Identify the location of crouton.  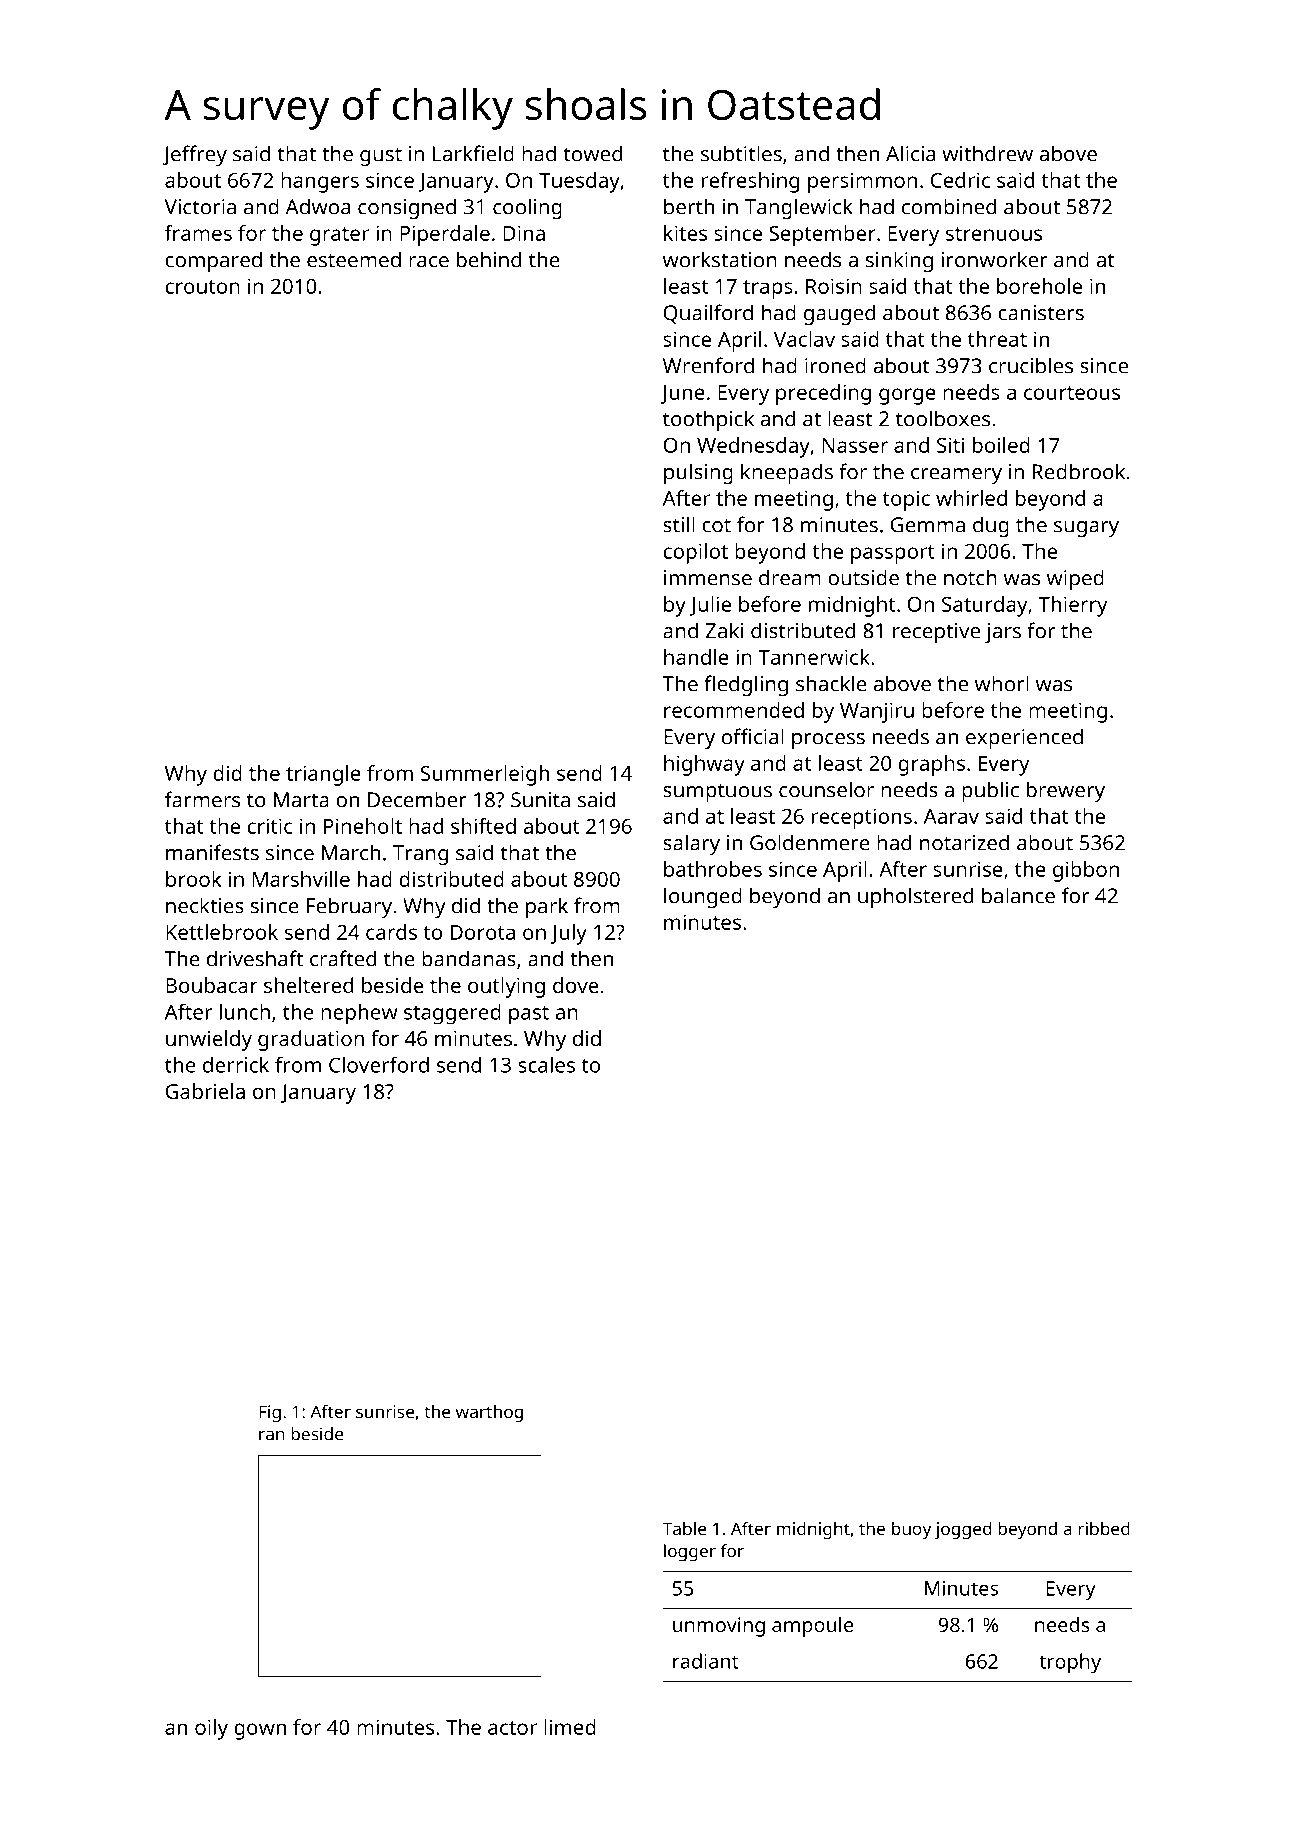
(202, 287).
